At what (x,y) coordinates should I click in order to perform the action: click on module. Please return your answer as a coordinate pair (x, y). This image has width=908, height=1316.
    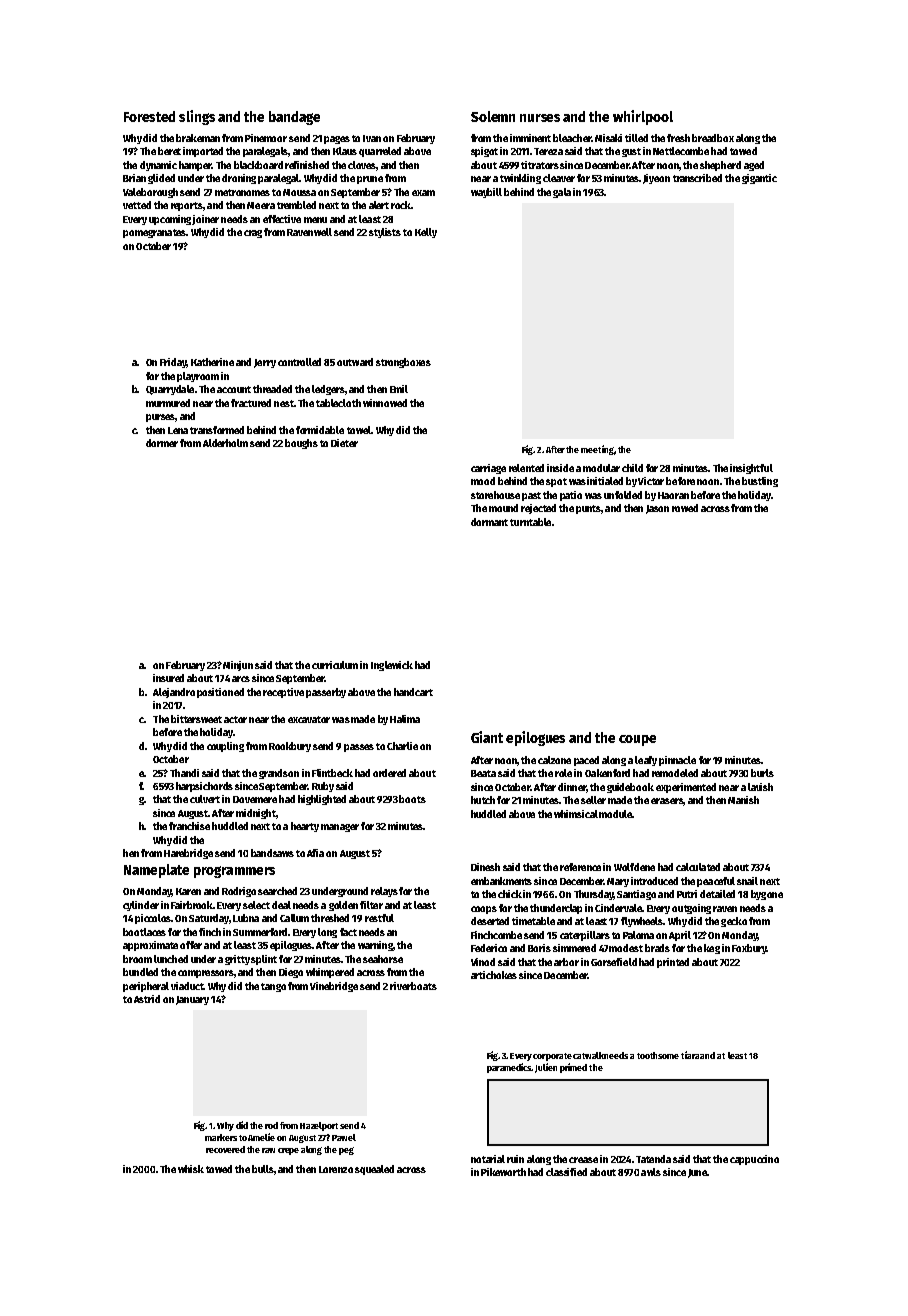
    Looking at the image, I should click on (615, 814).
